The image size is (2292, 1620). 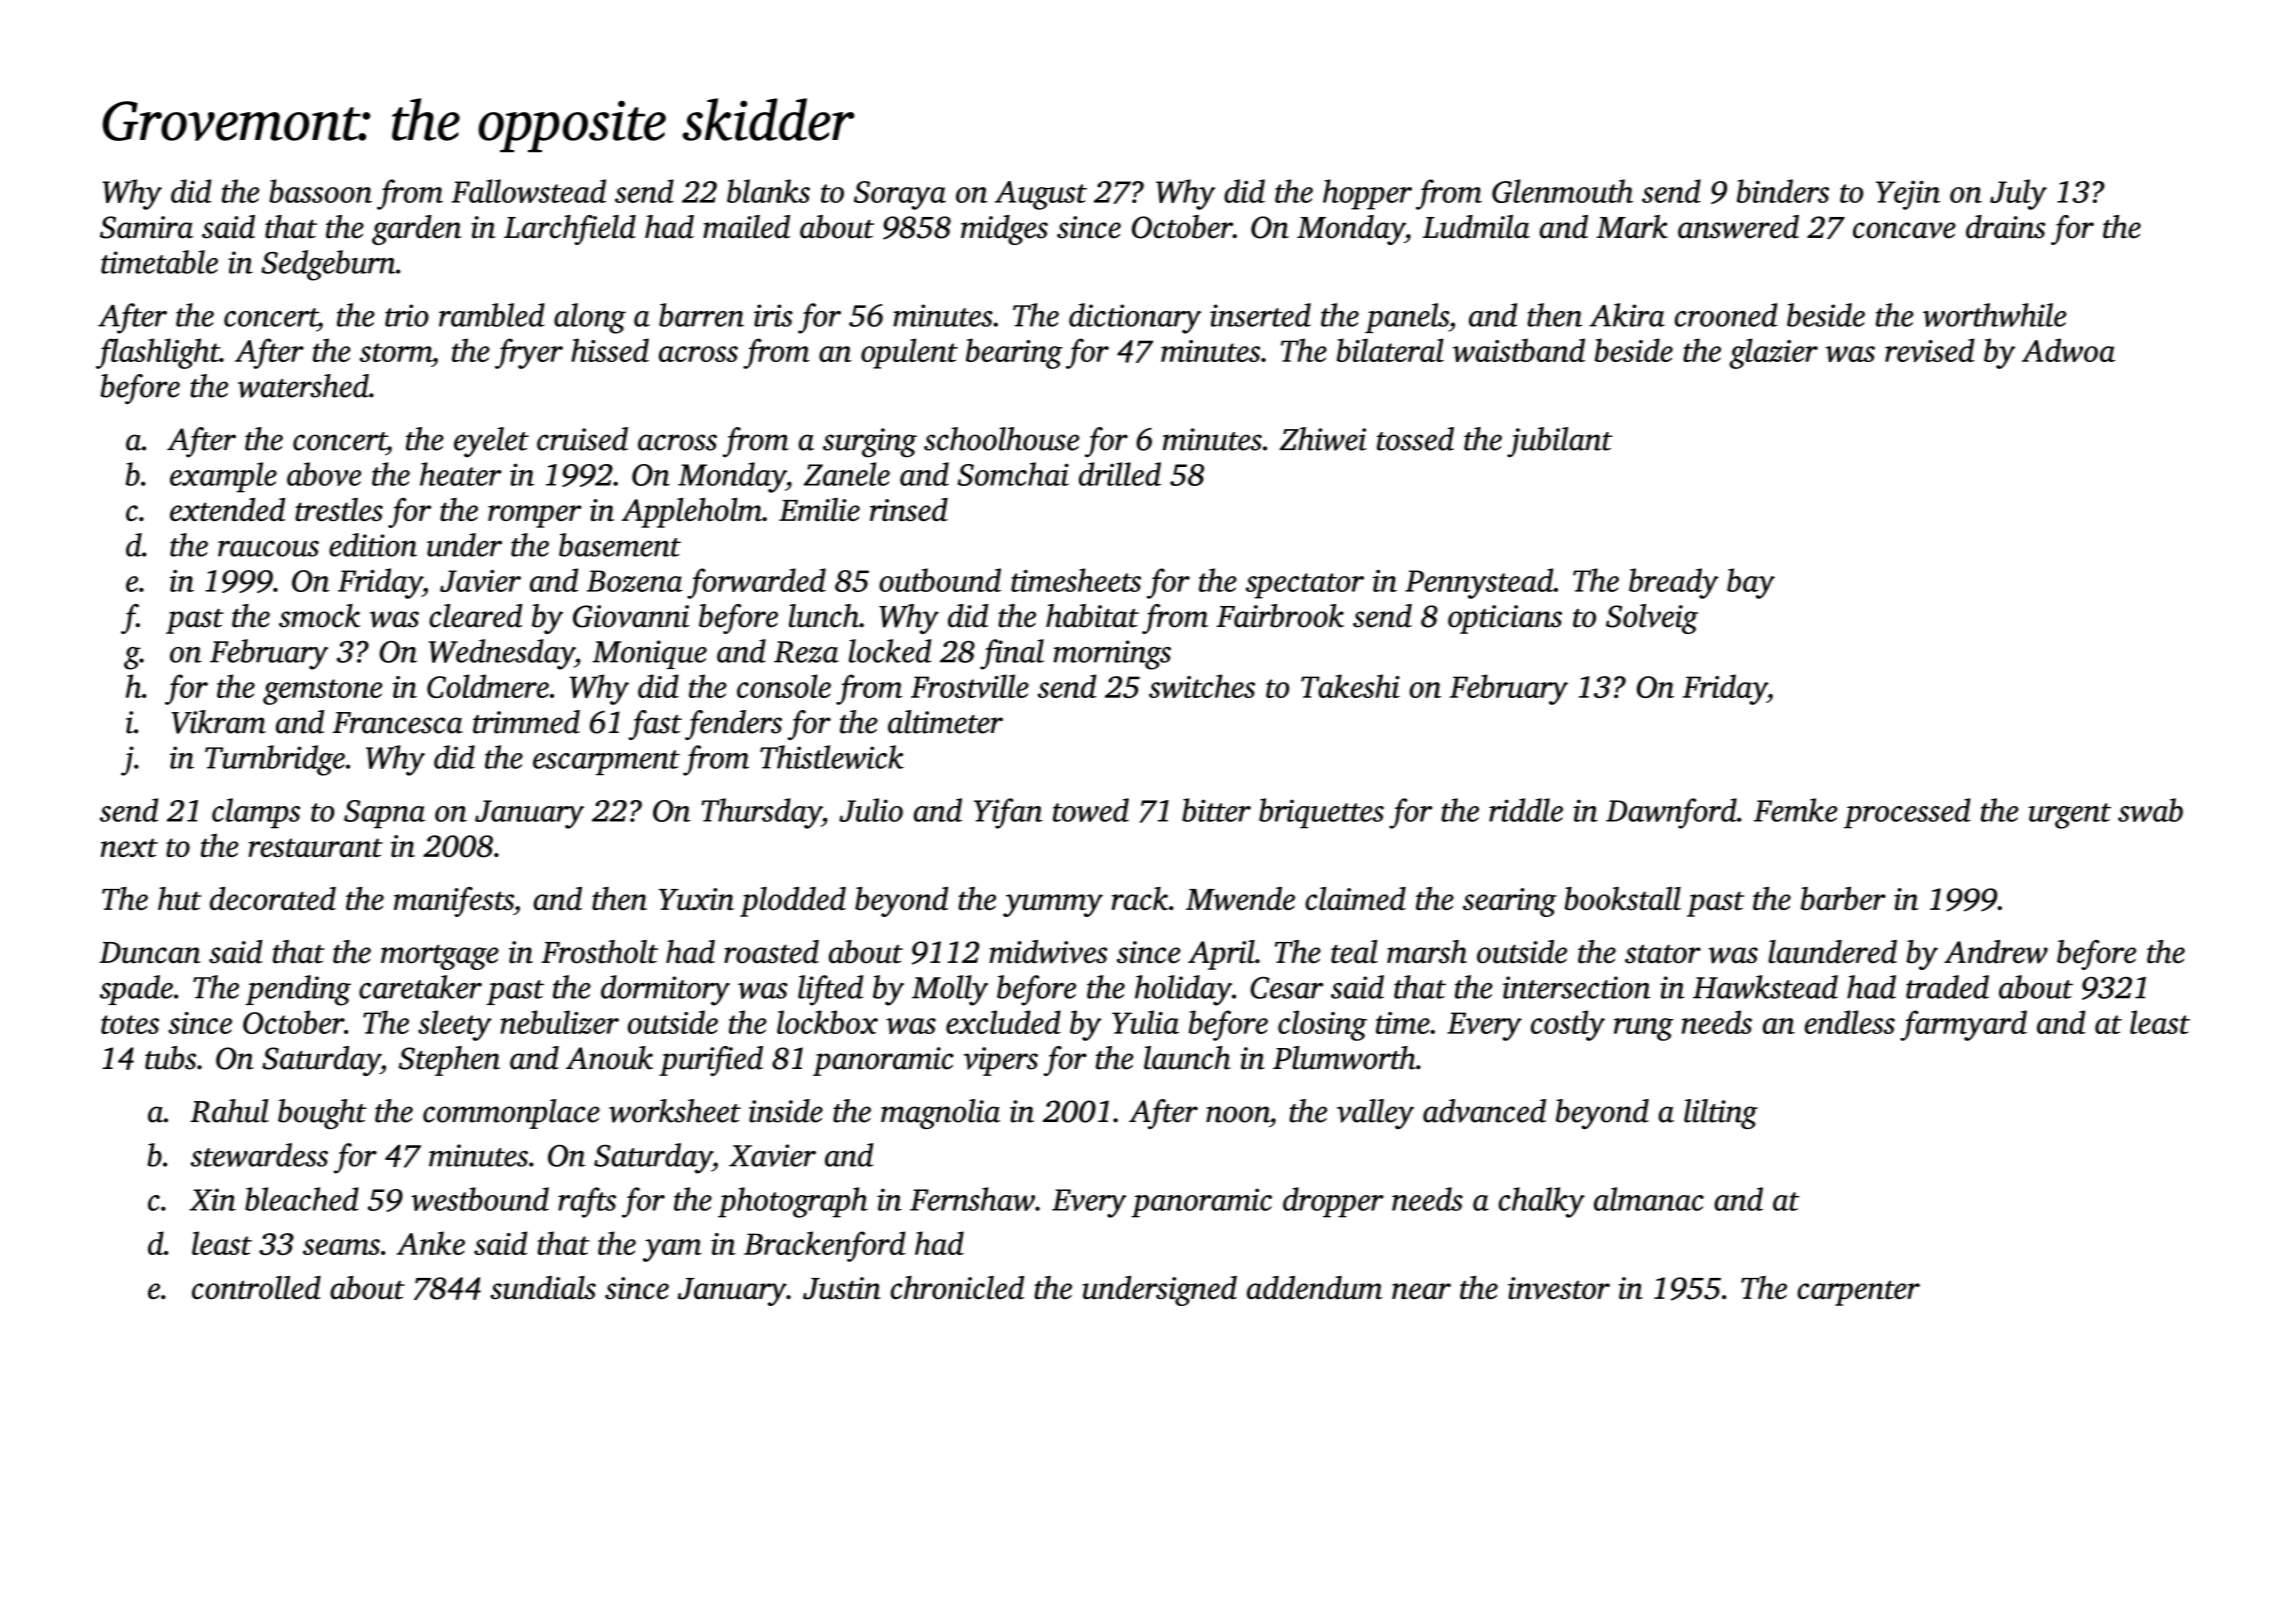 I want to click on blanks, so click(x=768, y=191).
